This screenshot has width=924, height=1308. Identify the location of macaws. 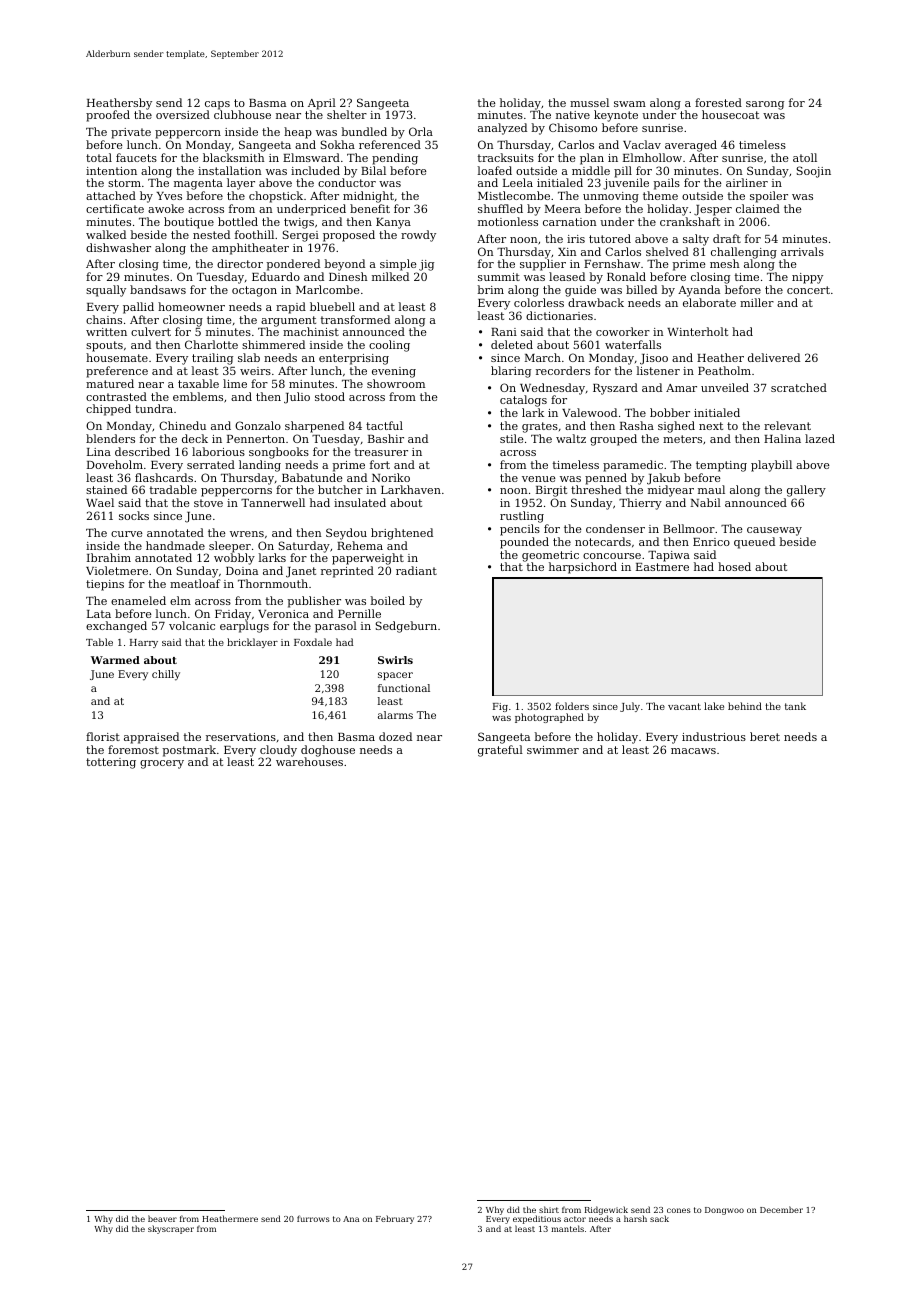
(693, 751).
